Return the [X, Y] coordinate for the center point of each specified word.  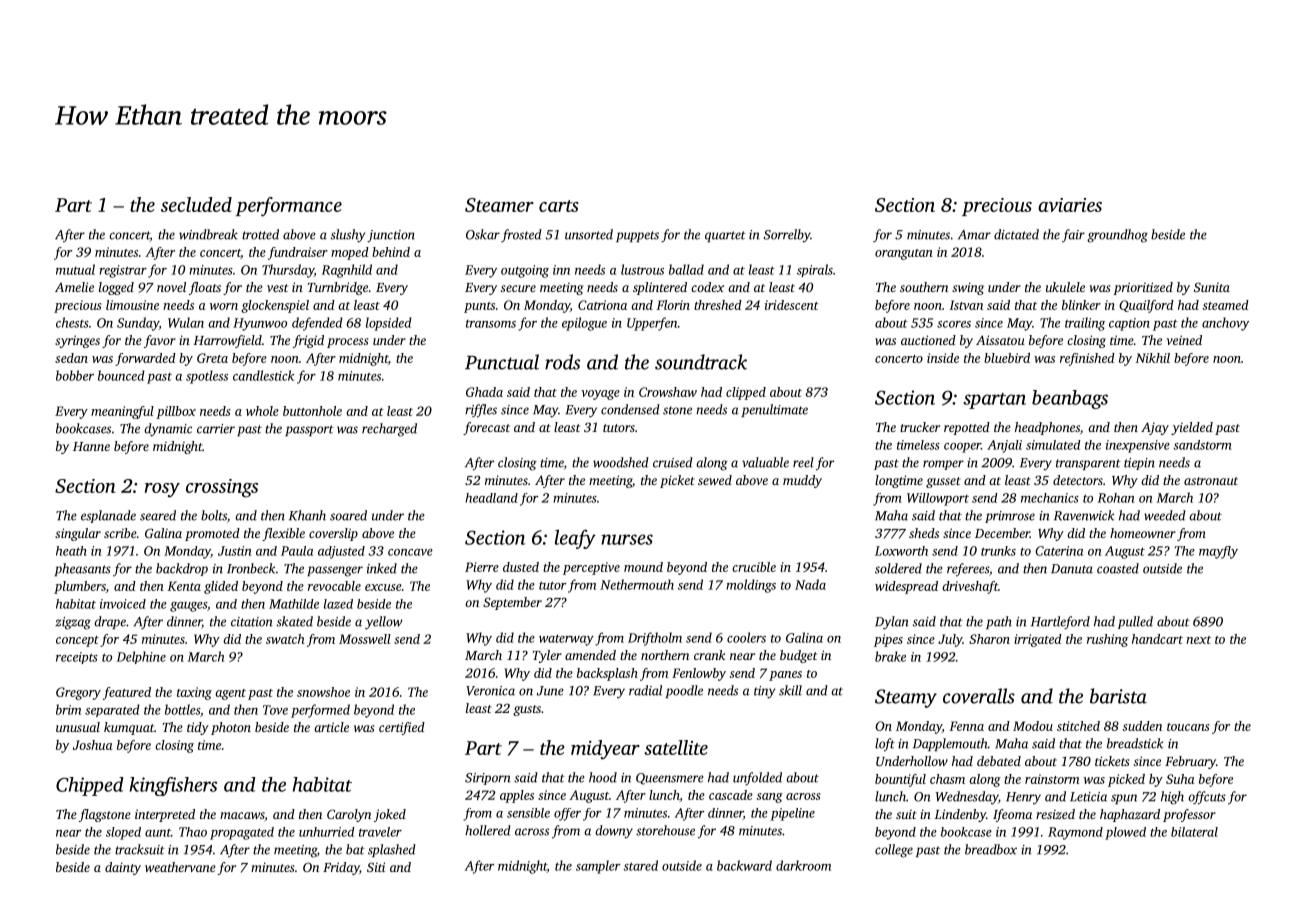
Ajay [1155, 428]
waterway [566, 640]
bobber [75, 375]
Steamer [499, 205]
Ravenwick [1084, 515]
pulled [1135, 622]
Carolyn [349, 815]
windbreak [208, 234]
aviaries [1070, 205]
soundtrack [701, 362]
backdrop [182, 569]
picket [677, 481]
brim [68, 709]
